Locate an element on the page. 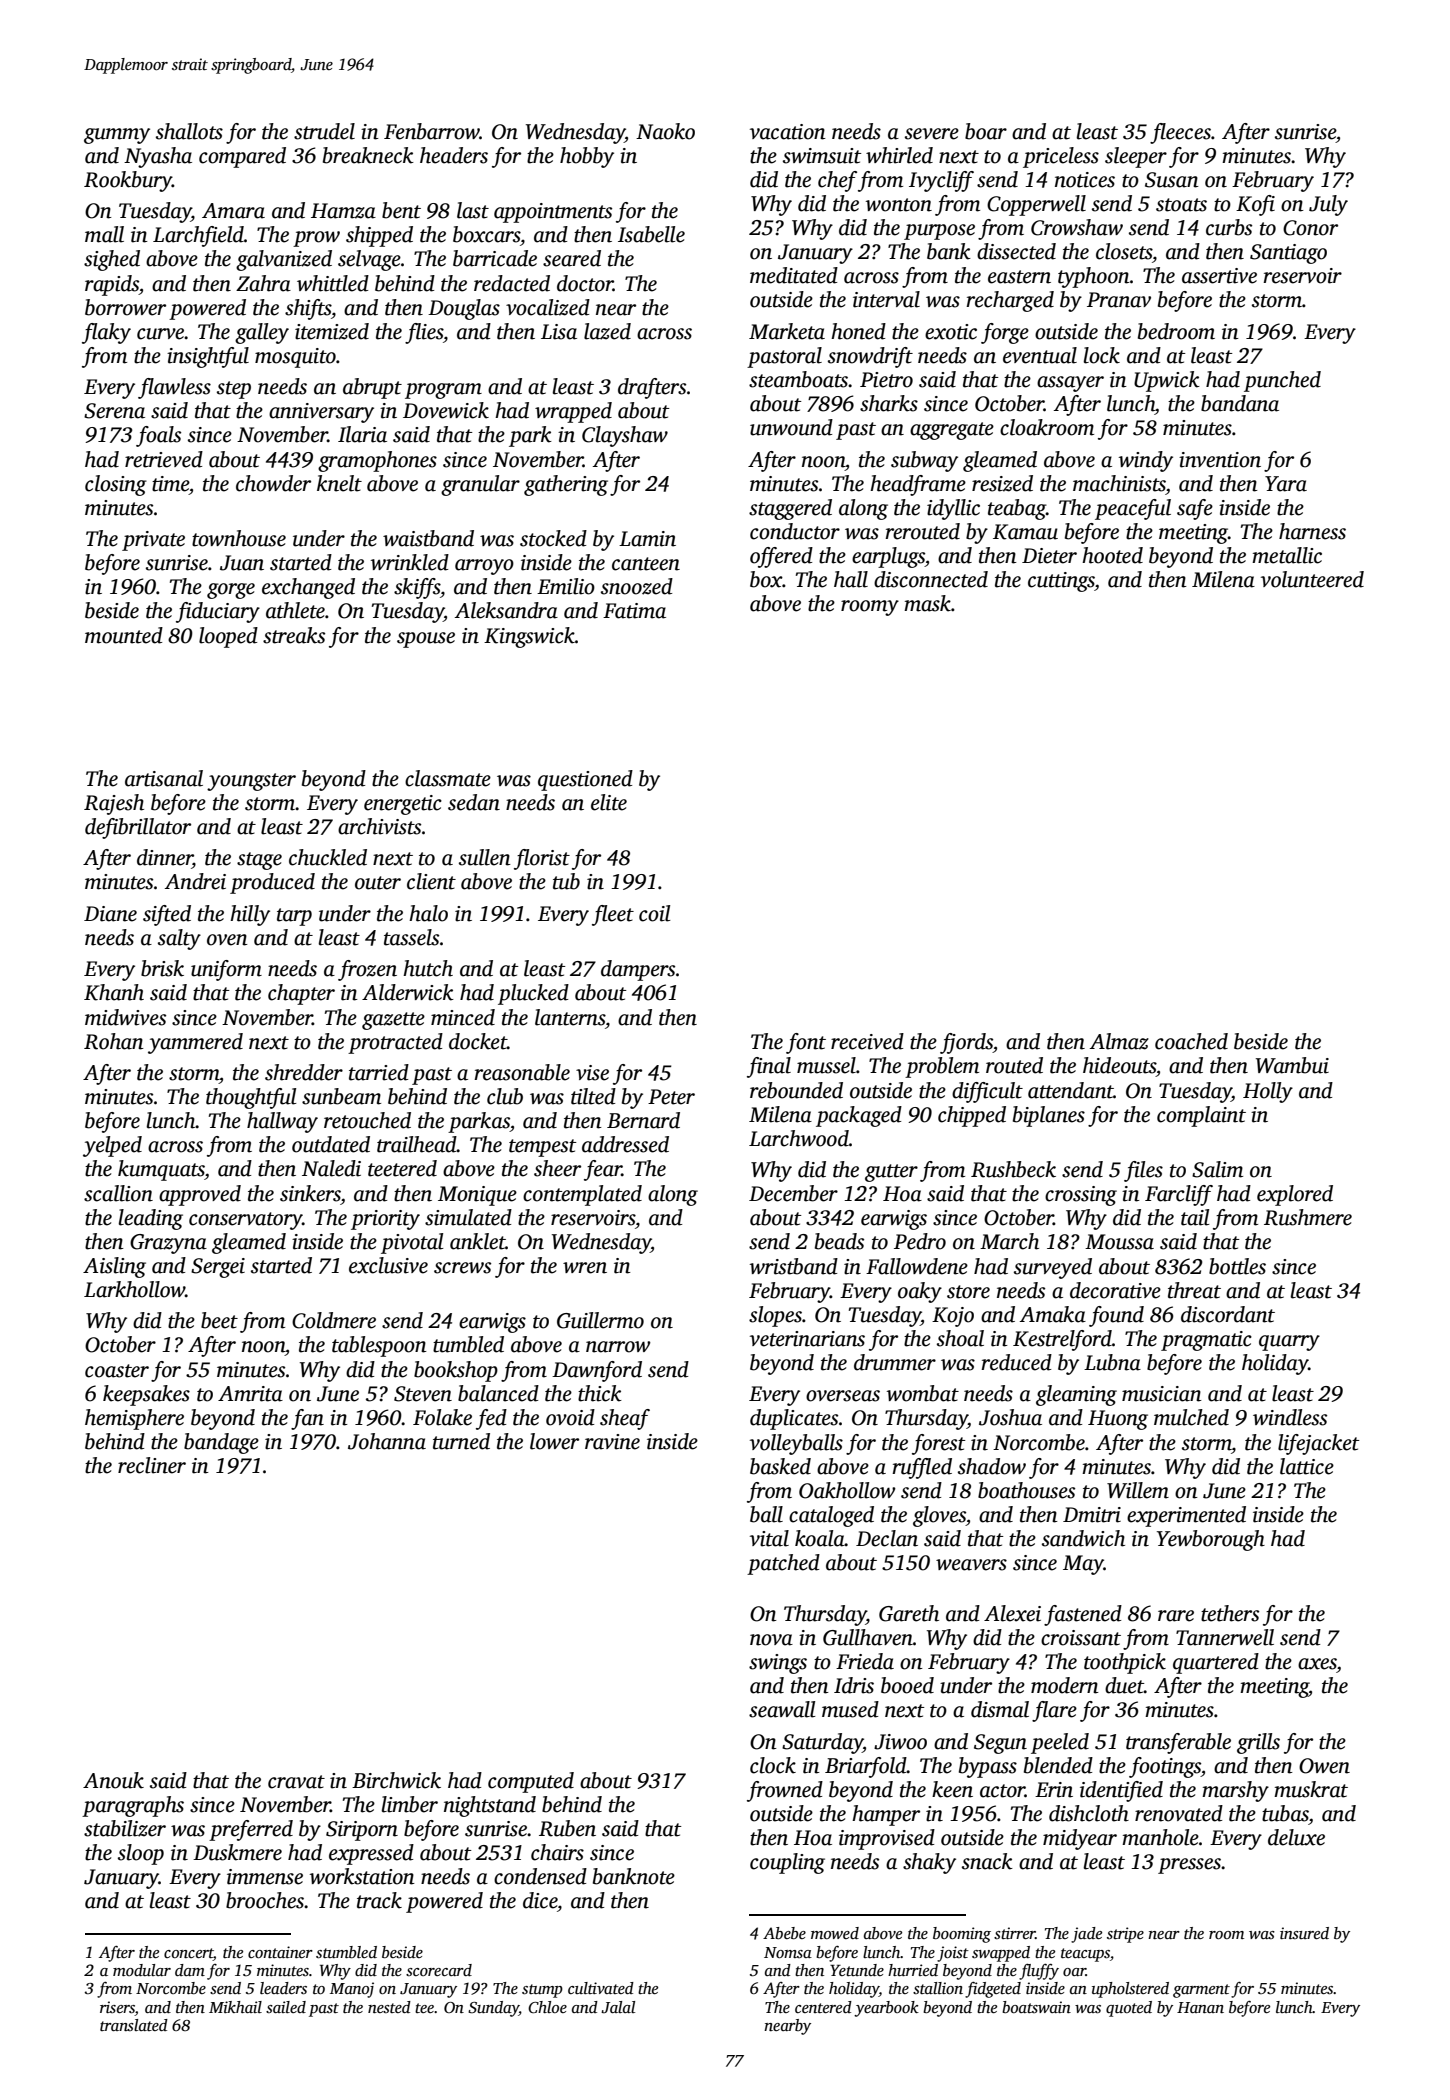 The width and height of the document is (1450, 2100). translated is located at coordinates (134, 2025).
